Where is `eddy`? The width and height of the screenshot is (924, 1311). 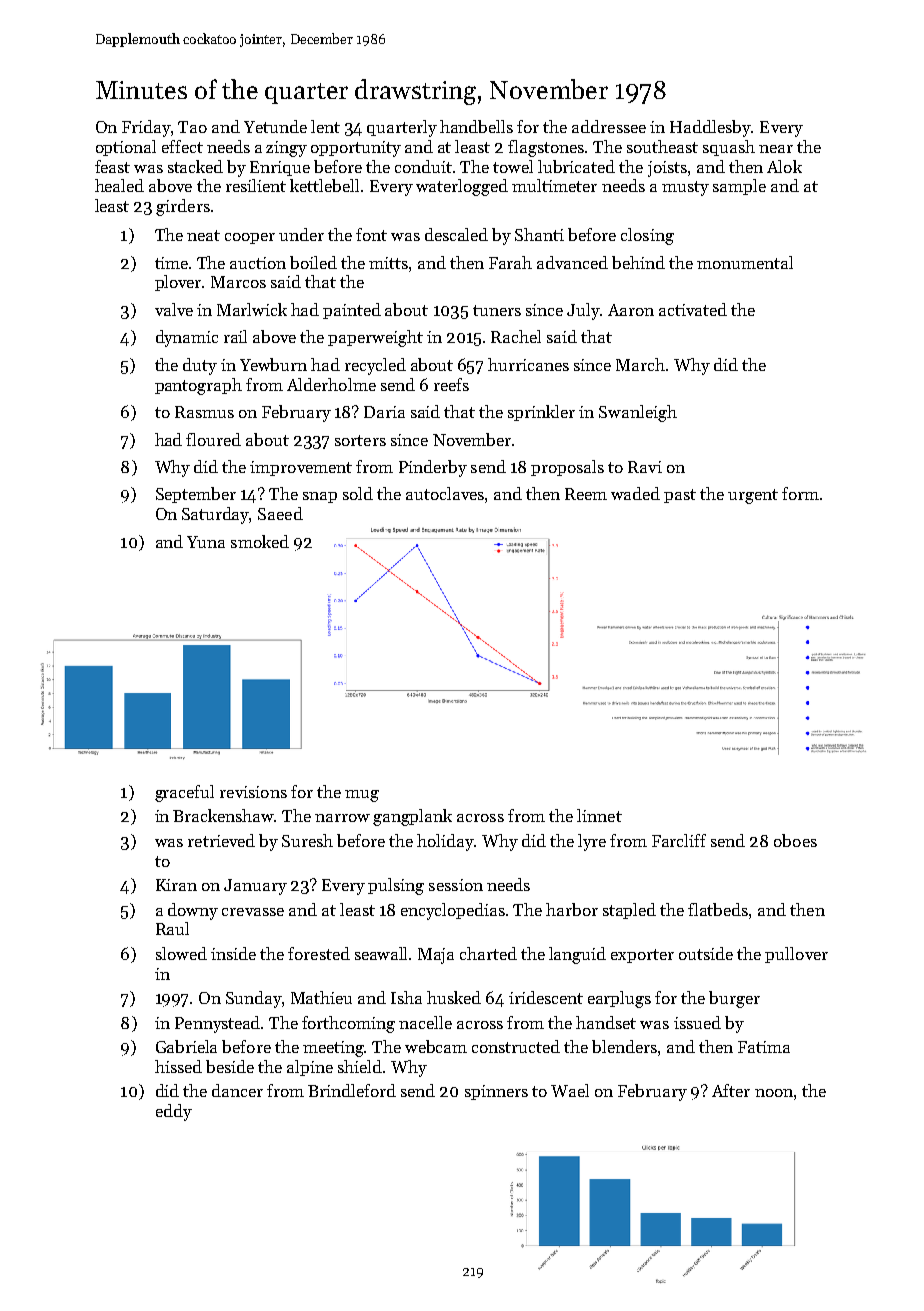
eddy is located at coordinates (174, 1112).
